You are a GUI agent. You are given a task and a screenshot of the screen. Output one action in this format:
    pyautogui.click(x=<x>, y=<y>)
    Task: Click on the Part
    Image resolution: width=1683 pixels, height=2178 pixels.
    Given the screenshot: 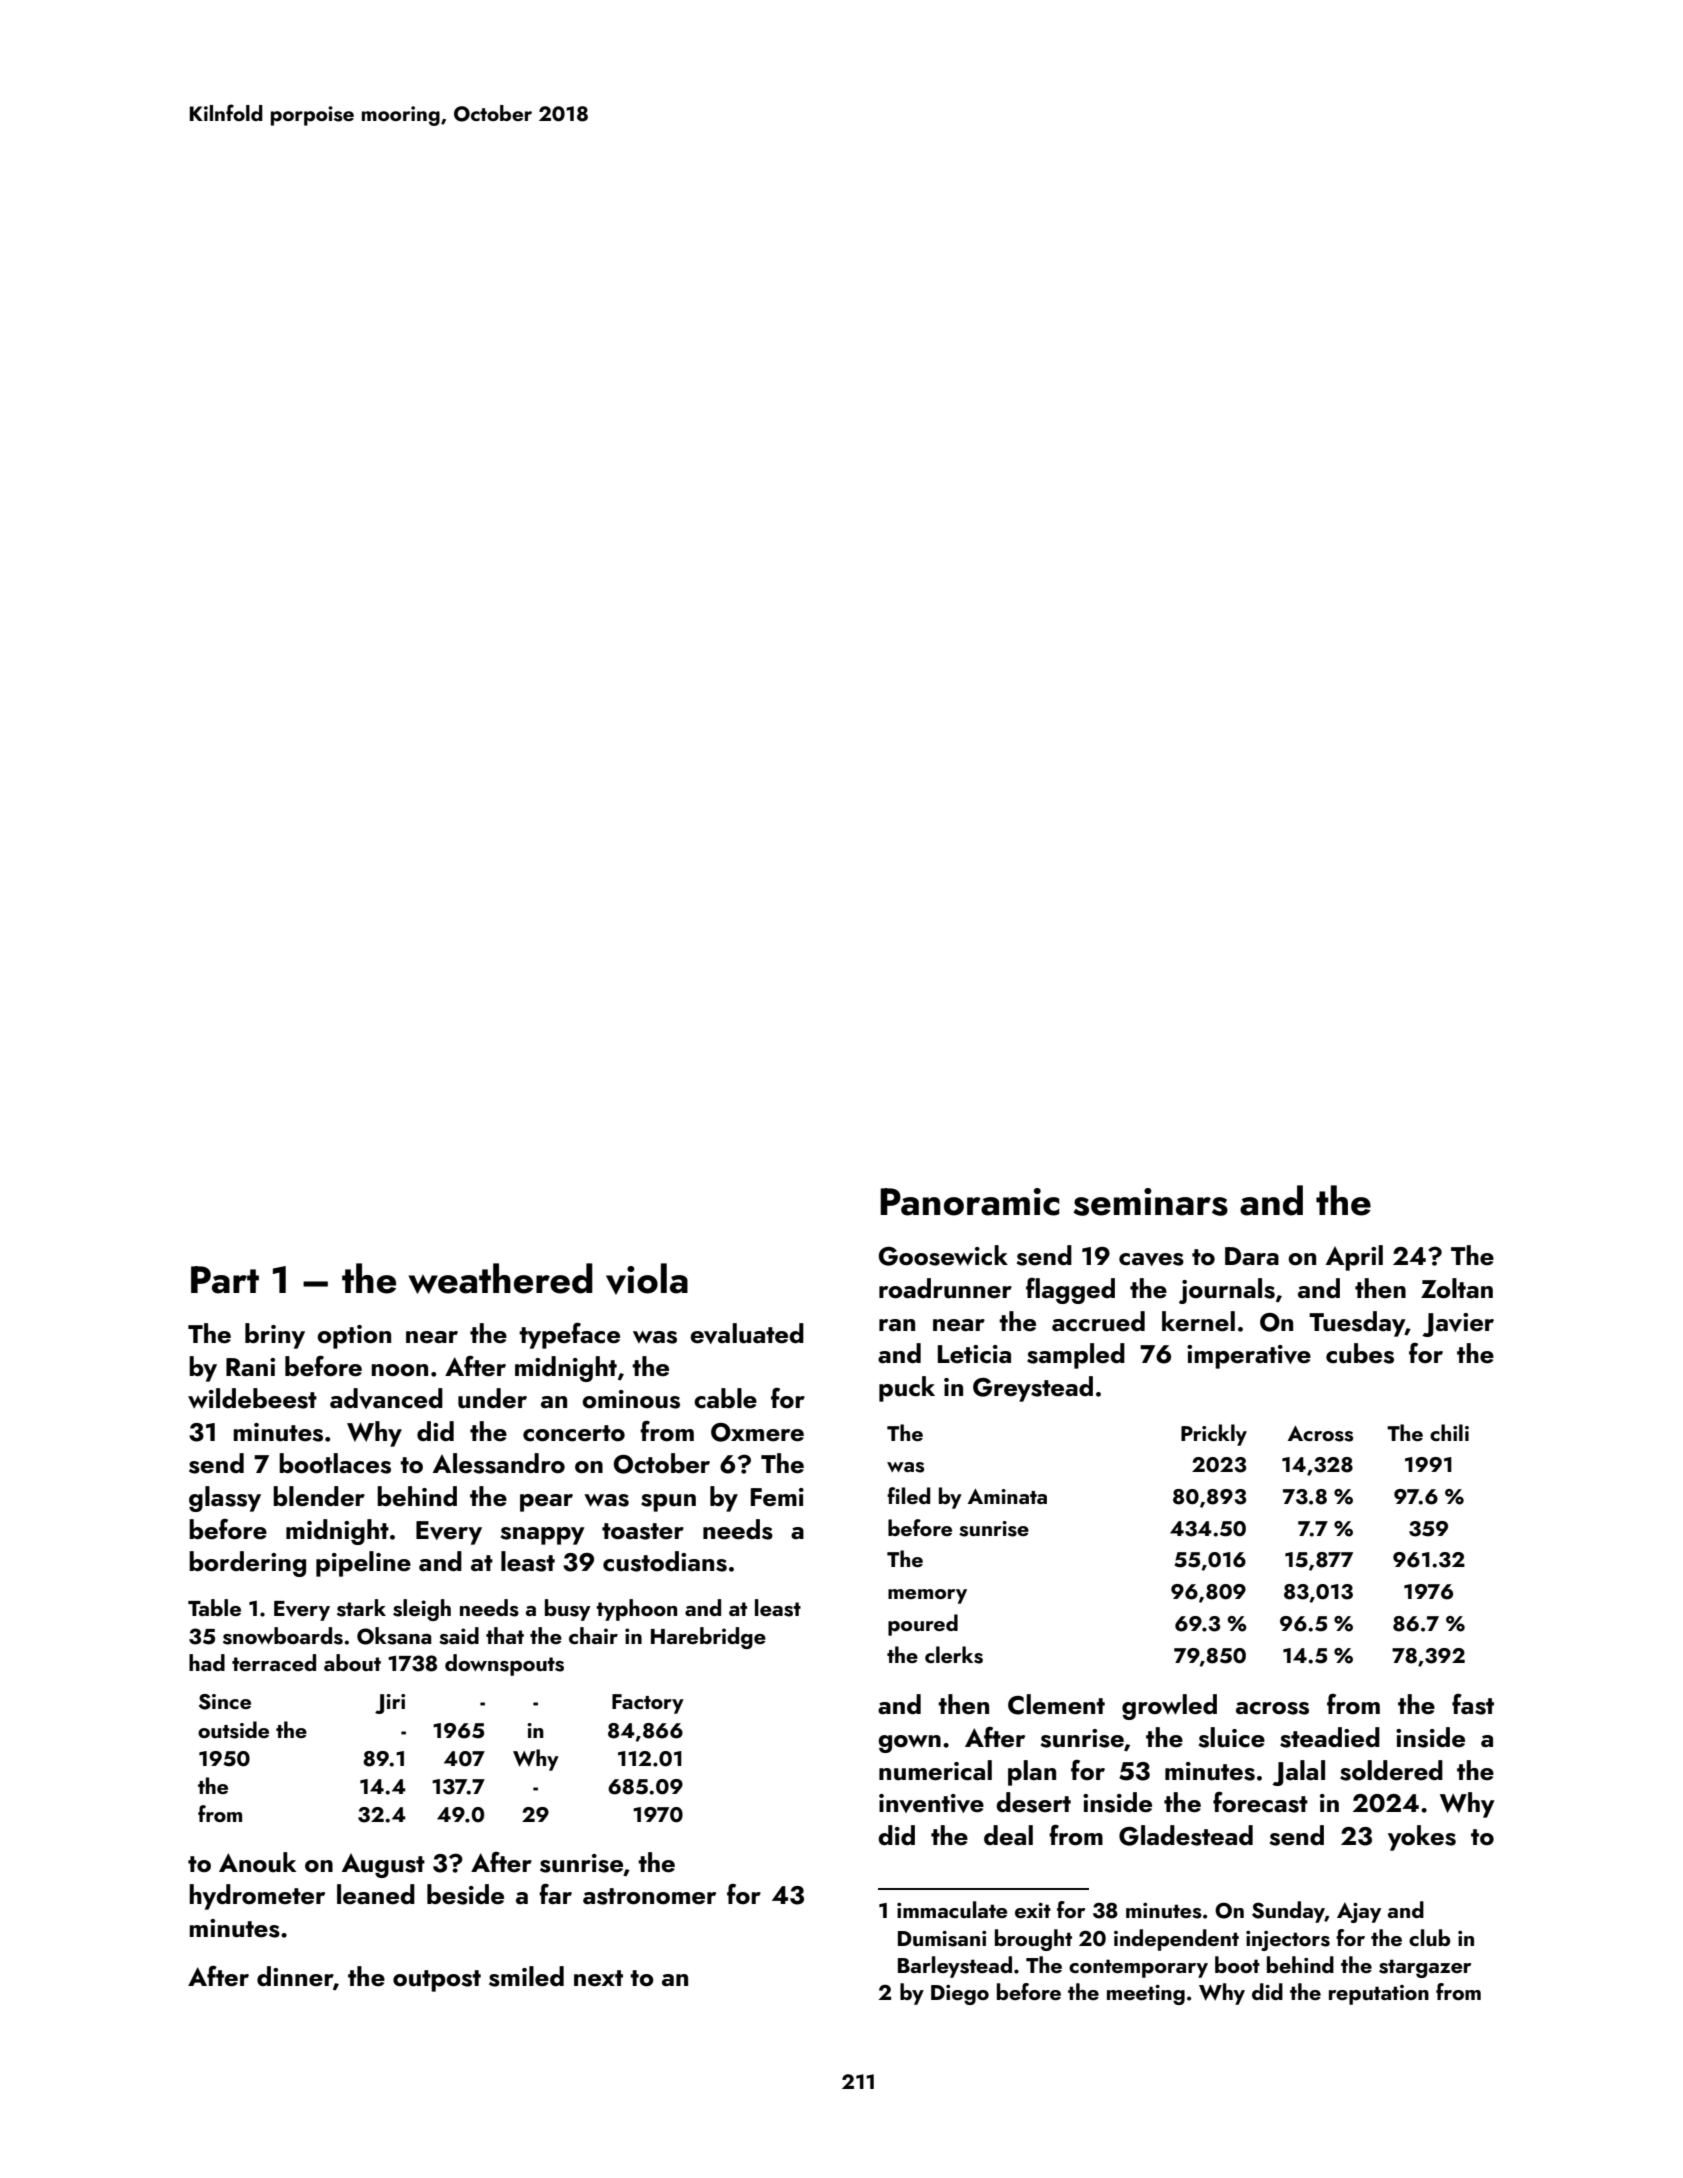 What is the action you would take?
    pyautogui.click(x=225, y=1280)
